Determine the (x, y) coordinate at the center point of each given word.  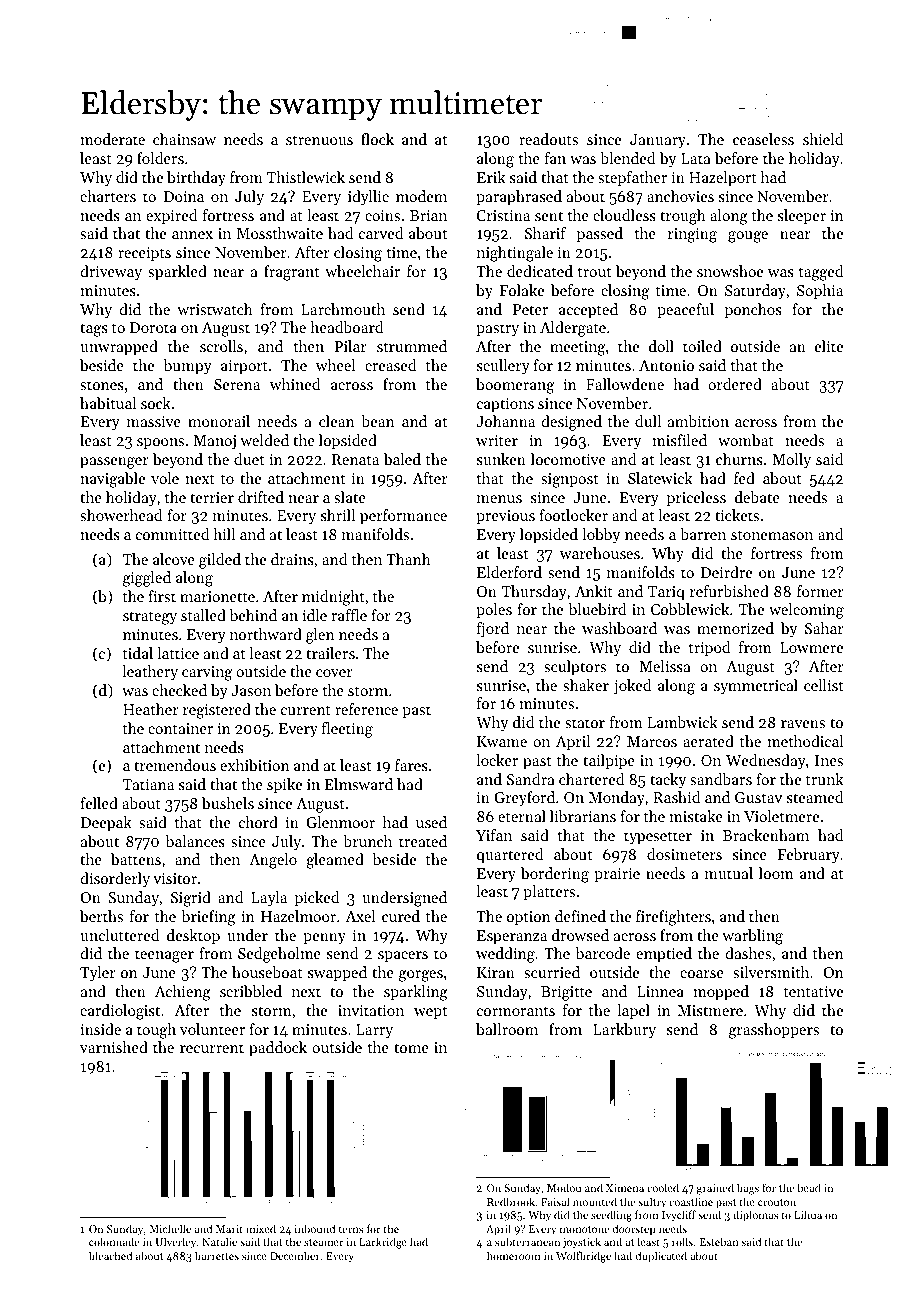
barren (703, 534)
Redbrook (511, 1201)
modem (421, 196)
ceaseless (763, 139)
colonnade (114, 1241)
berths (101, 916)
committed (172, 534)
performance (403, 516)
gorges (421, 976)
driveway (111, 273)
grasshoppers (774, 1031)
